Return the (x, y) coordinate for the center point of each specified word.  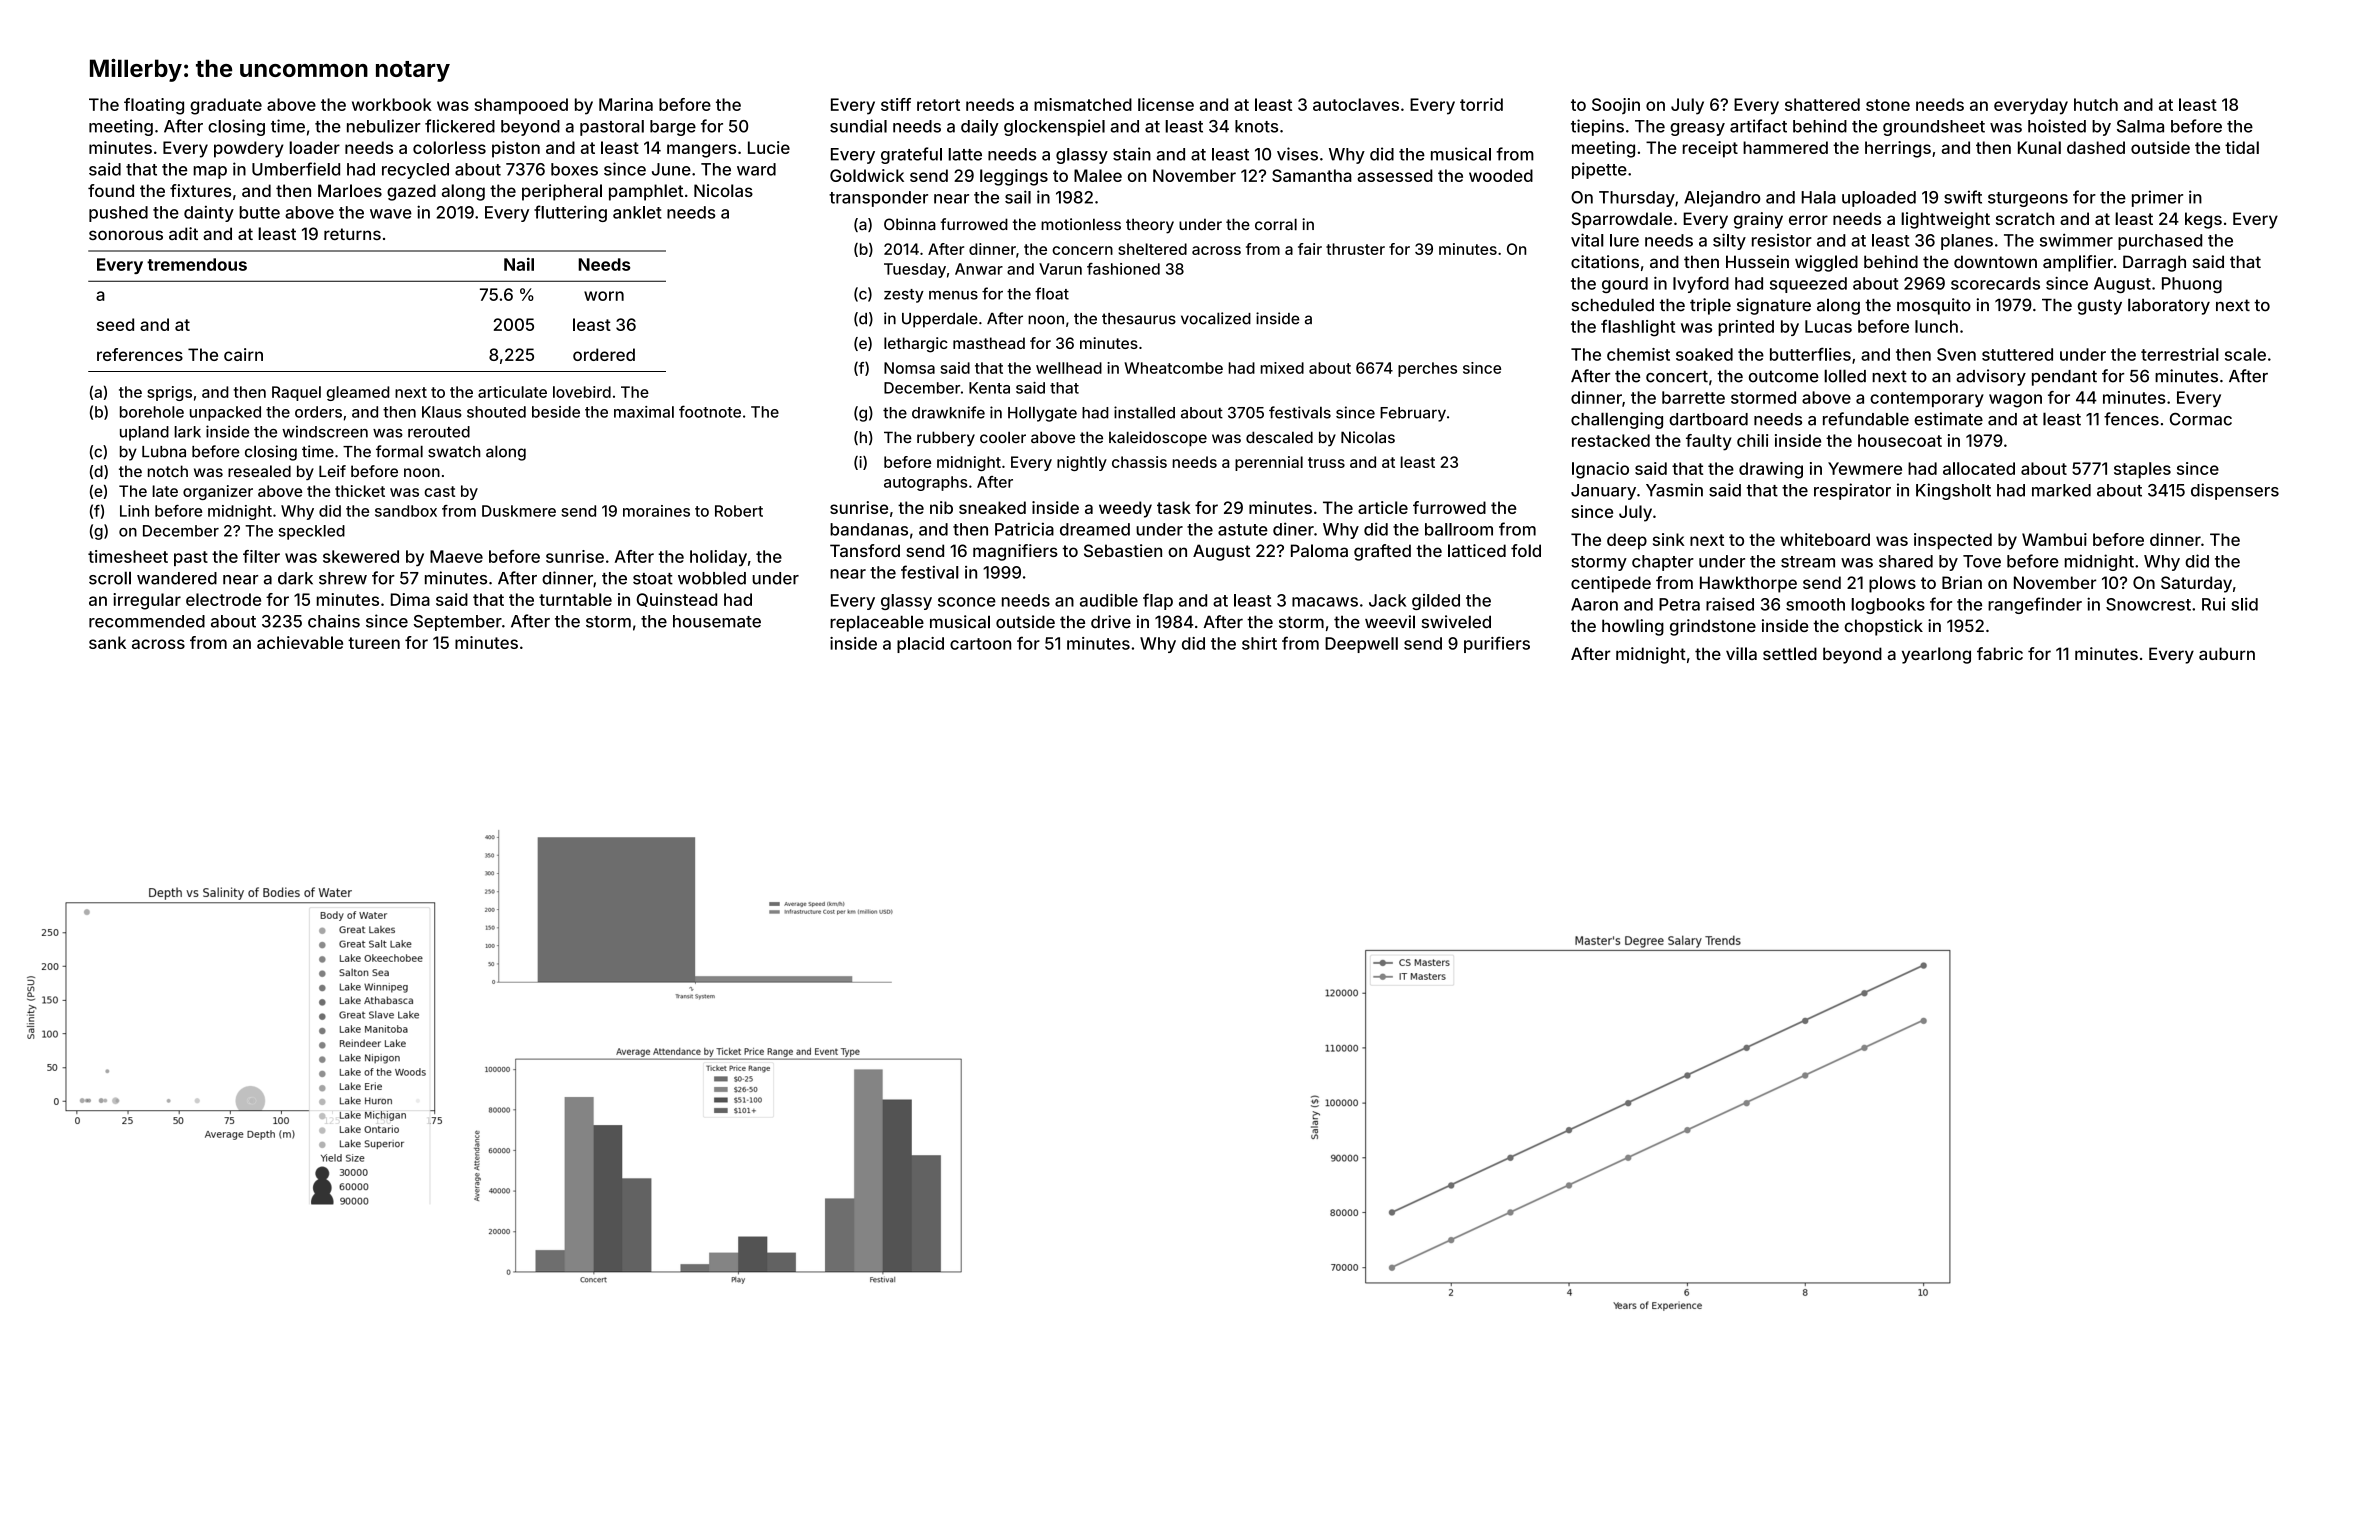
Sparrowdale (1622, 220)
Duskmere (519, 511)
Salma (2140, 126)
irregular (147, 601)
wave (391, 214)
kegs (2203, 220)
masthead (989, 343)
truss (1326, 462)
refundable (1866, 419)
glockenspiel (1054, 127)
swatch (454, 452)
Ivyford (1701, 284)
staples (2142, 470)
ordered (604, 354)
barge (673, 128)
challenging (1617, 420)
